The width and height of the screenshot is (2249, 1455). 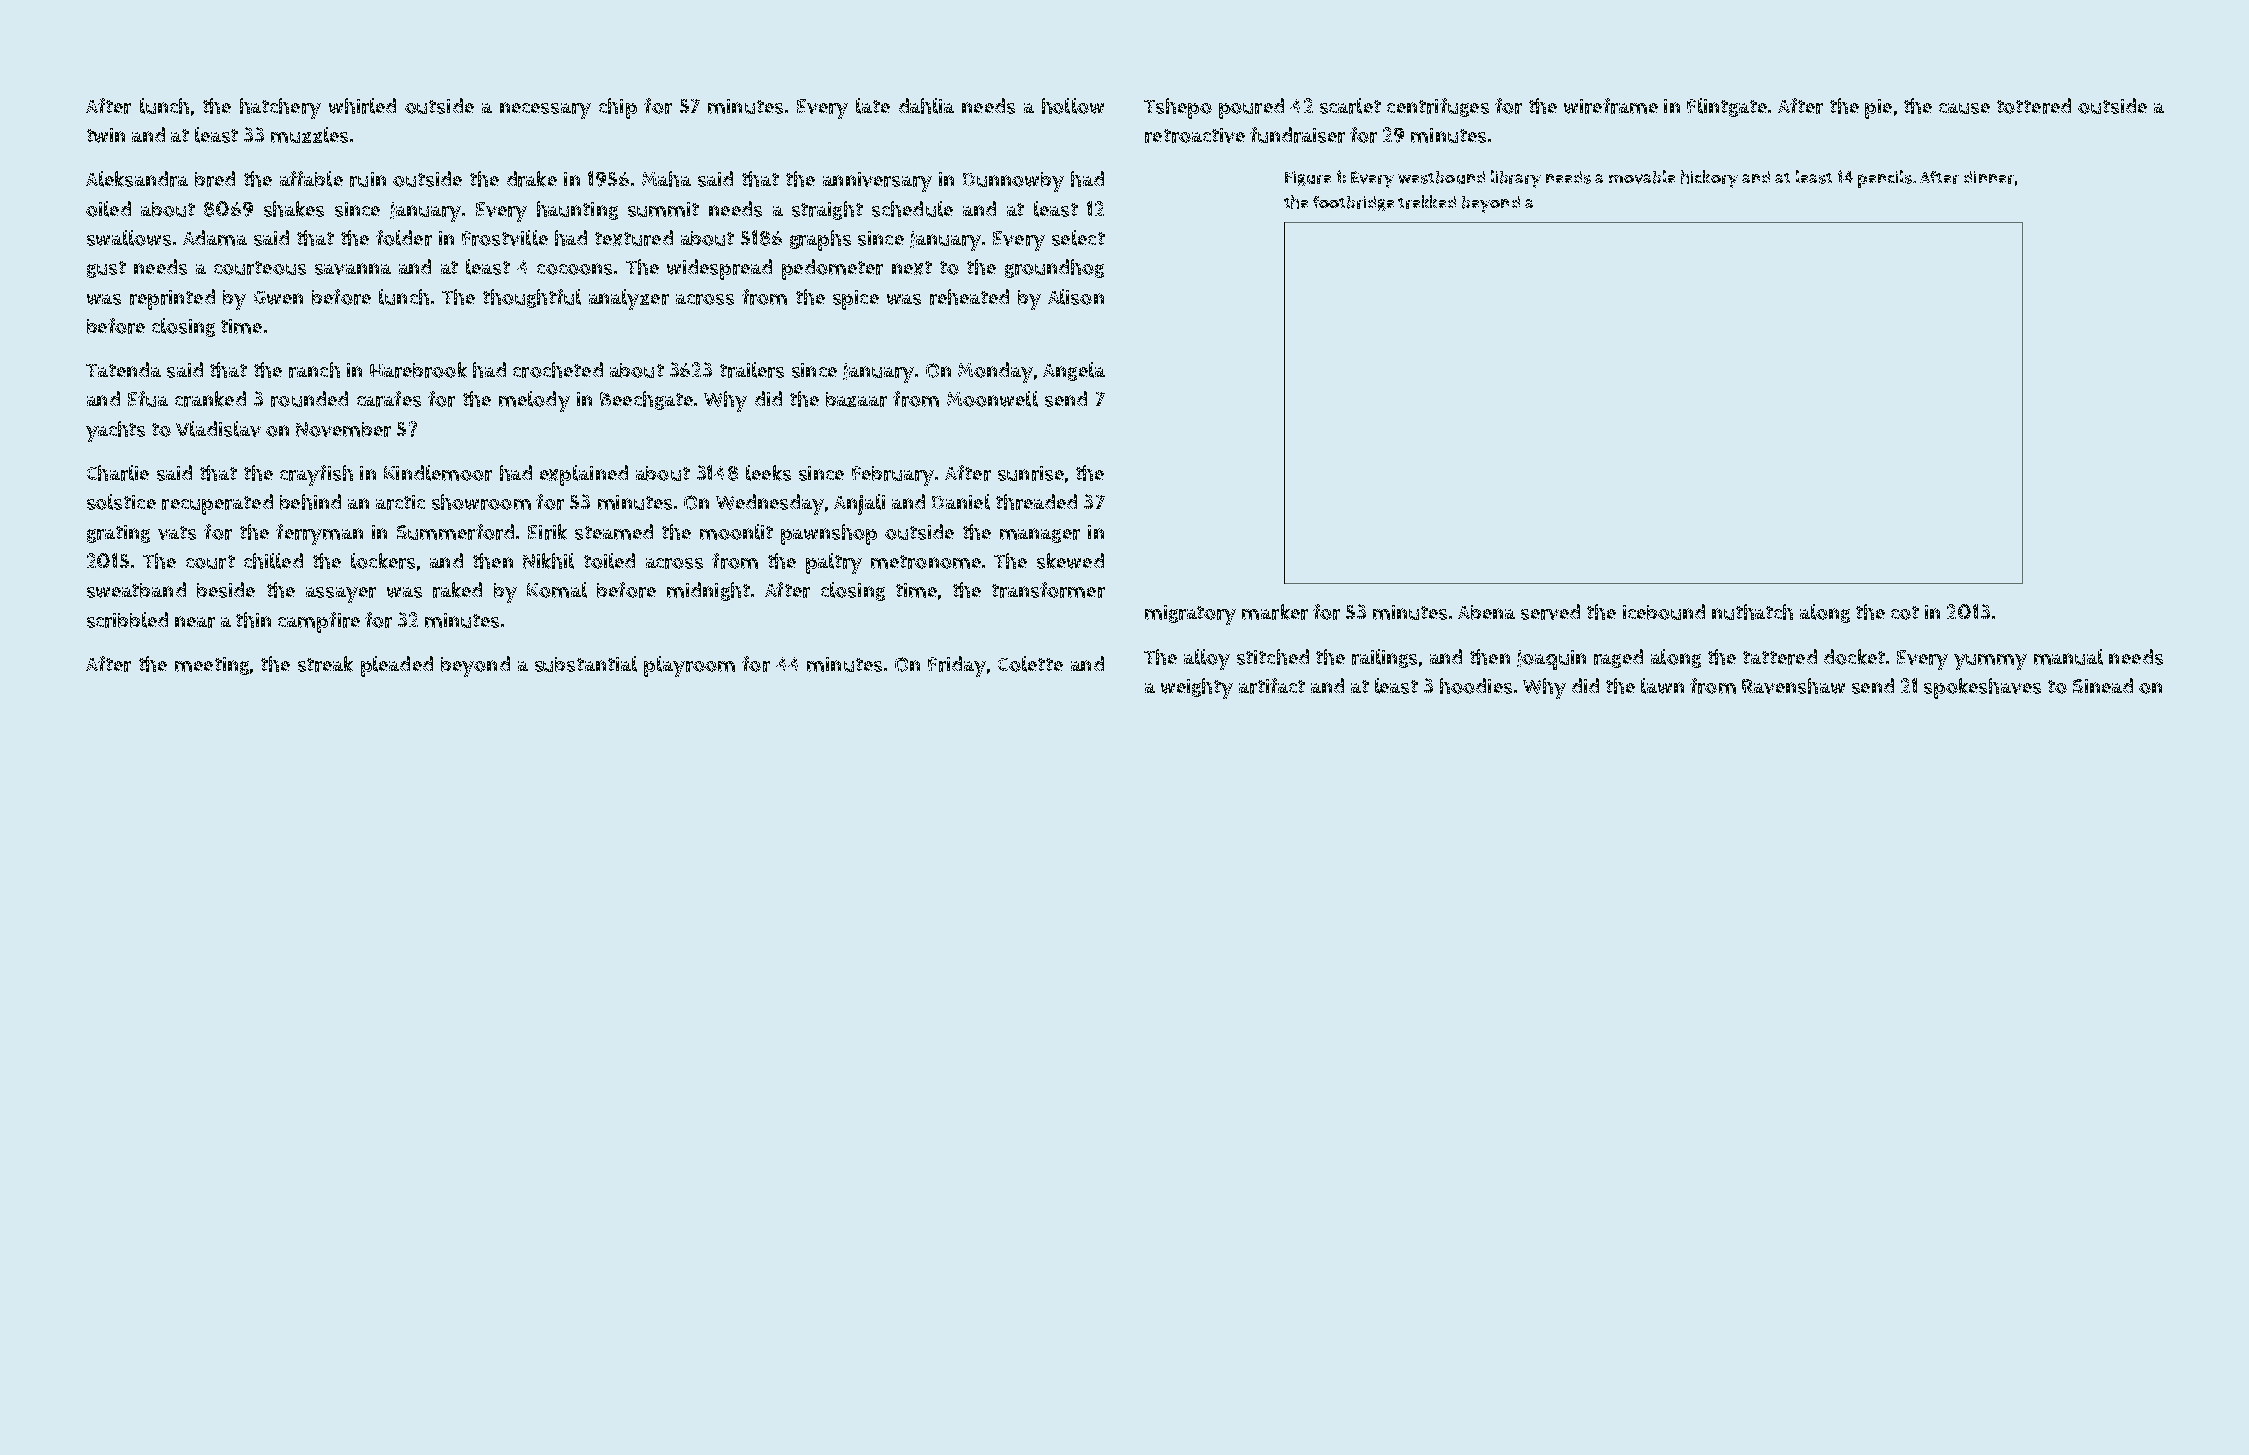 I want to click on Alison, so click(x=1076, y=297).
